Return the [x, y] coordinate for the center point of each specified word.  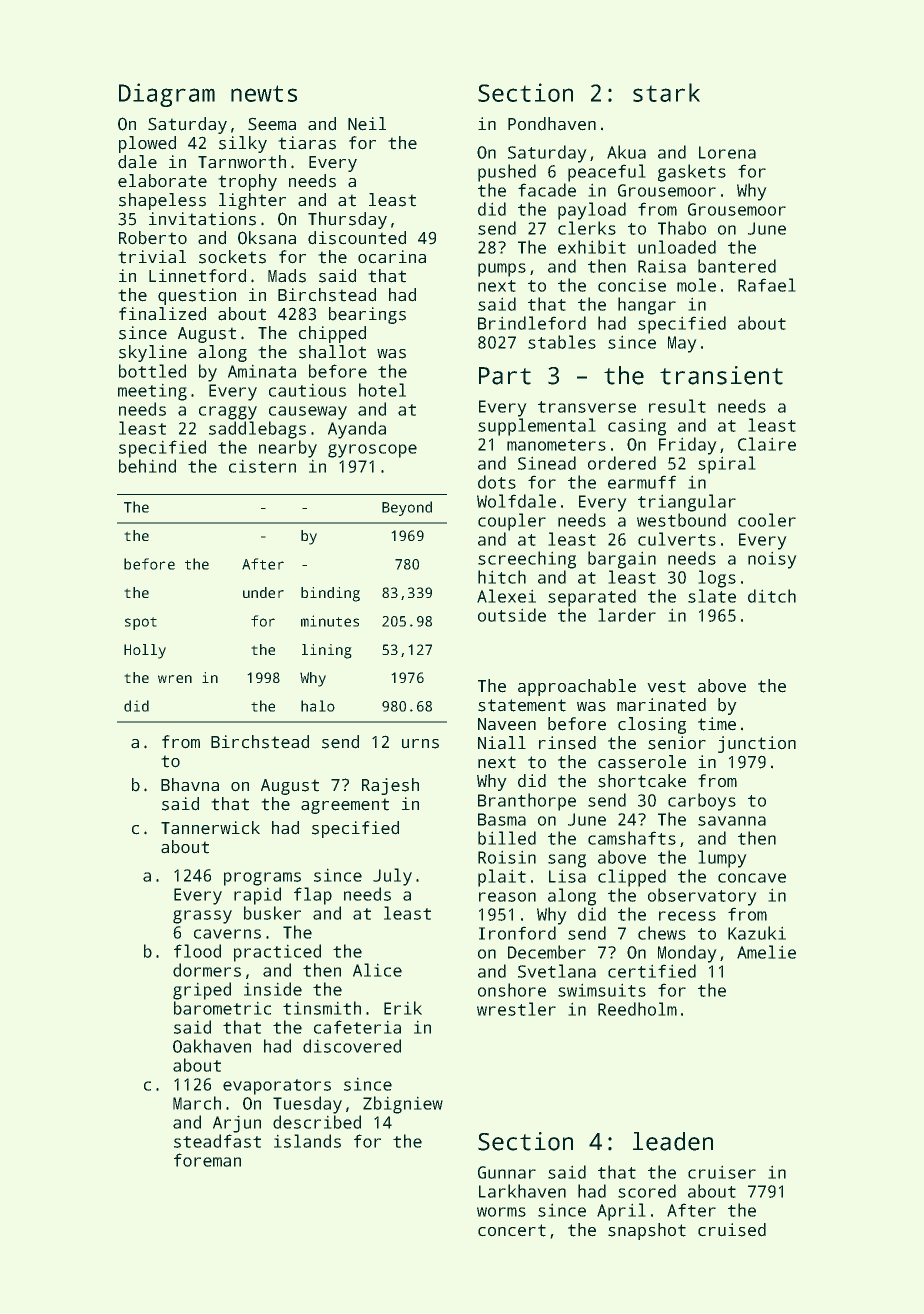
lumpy [722, 859]
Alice [377, 970]
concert [512, 1230]
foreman [207, 1160]
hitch [502, 577]
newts [264, 93]
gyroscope [372, 451]
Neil [367, 124]
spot [141, 623]
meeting [152, 392]
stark [666, 92]
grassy [202, 917]
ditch [772, 596]
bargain [622, 560]
